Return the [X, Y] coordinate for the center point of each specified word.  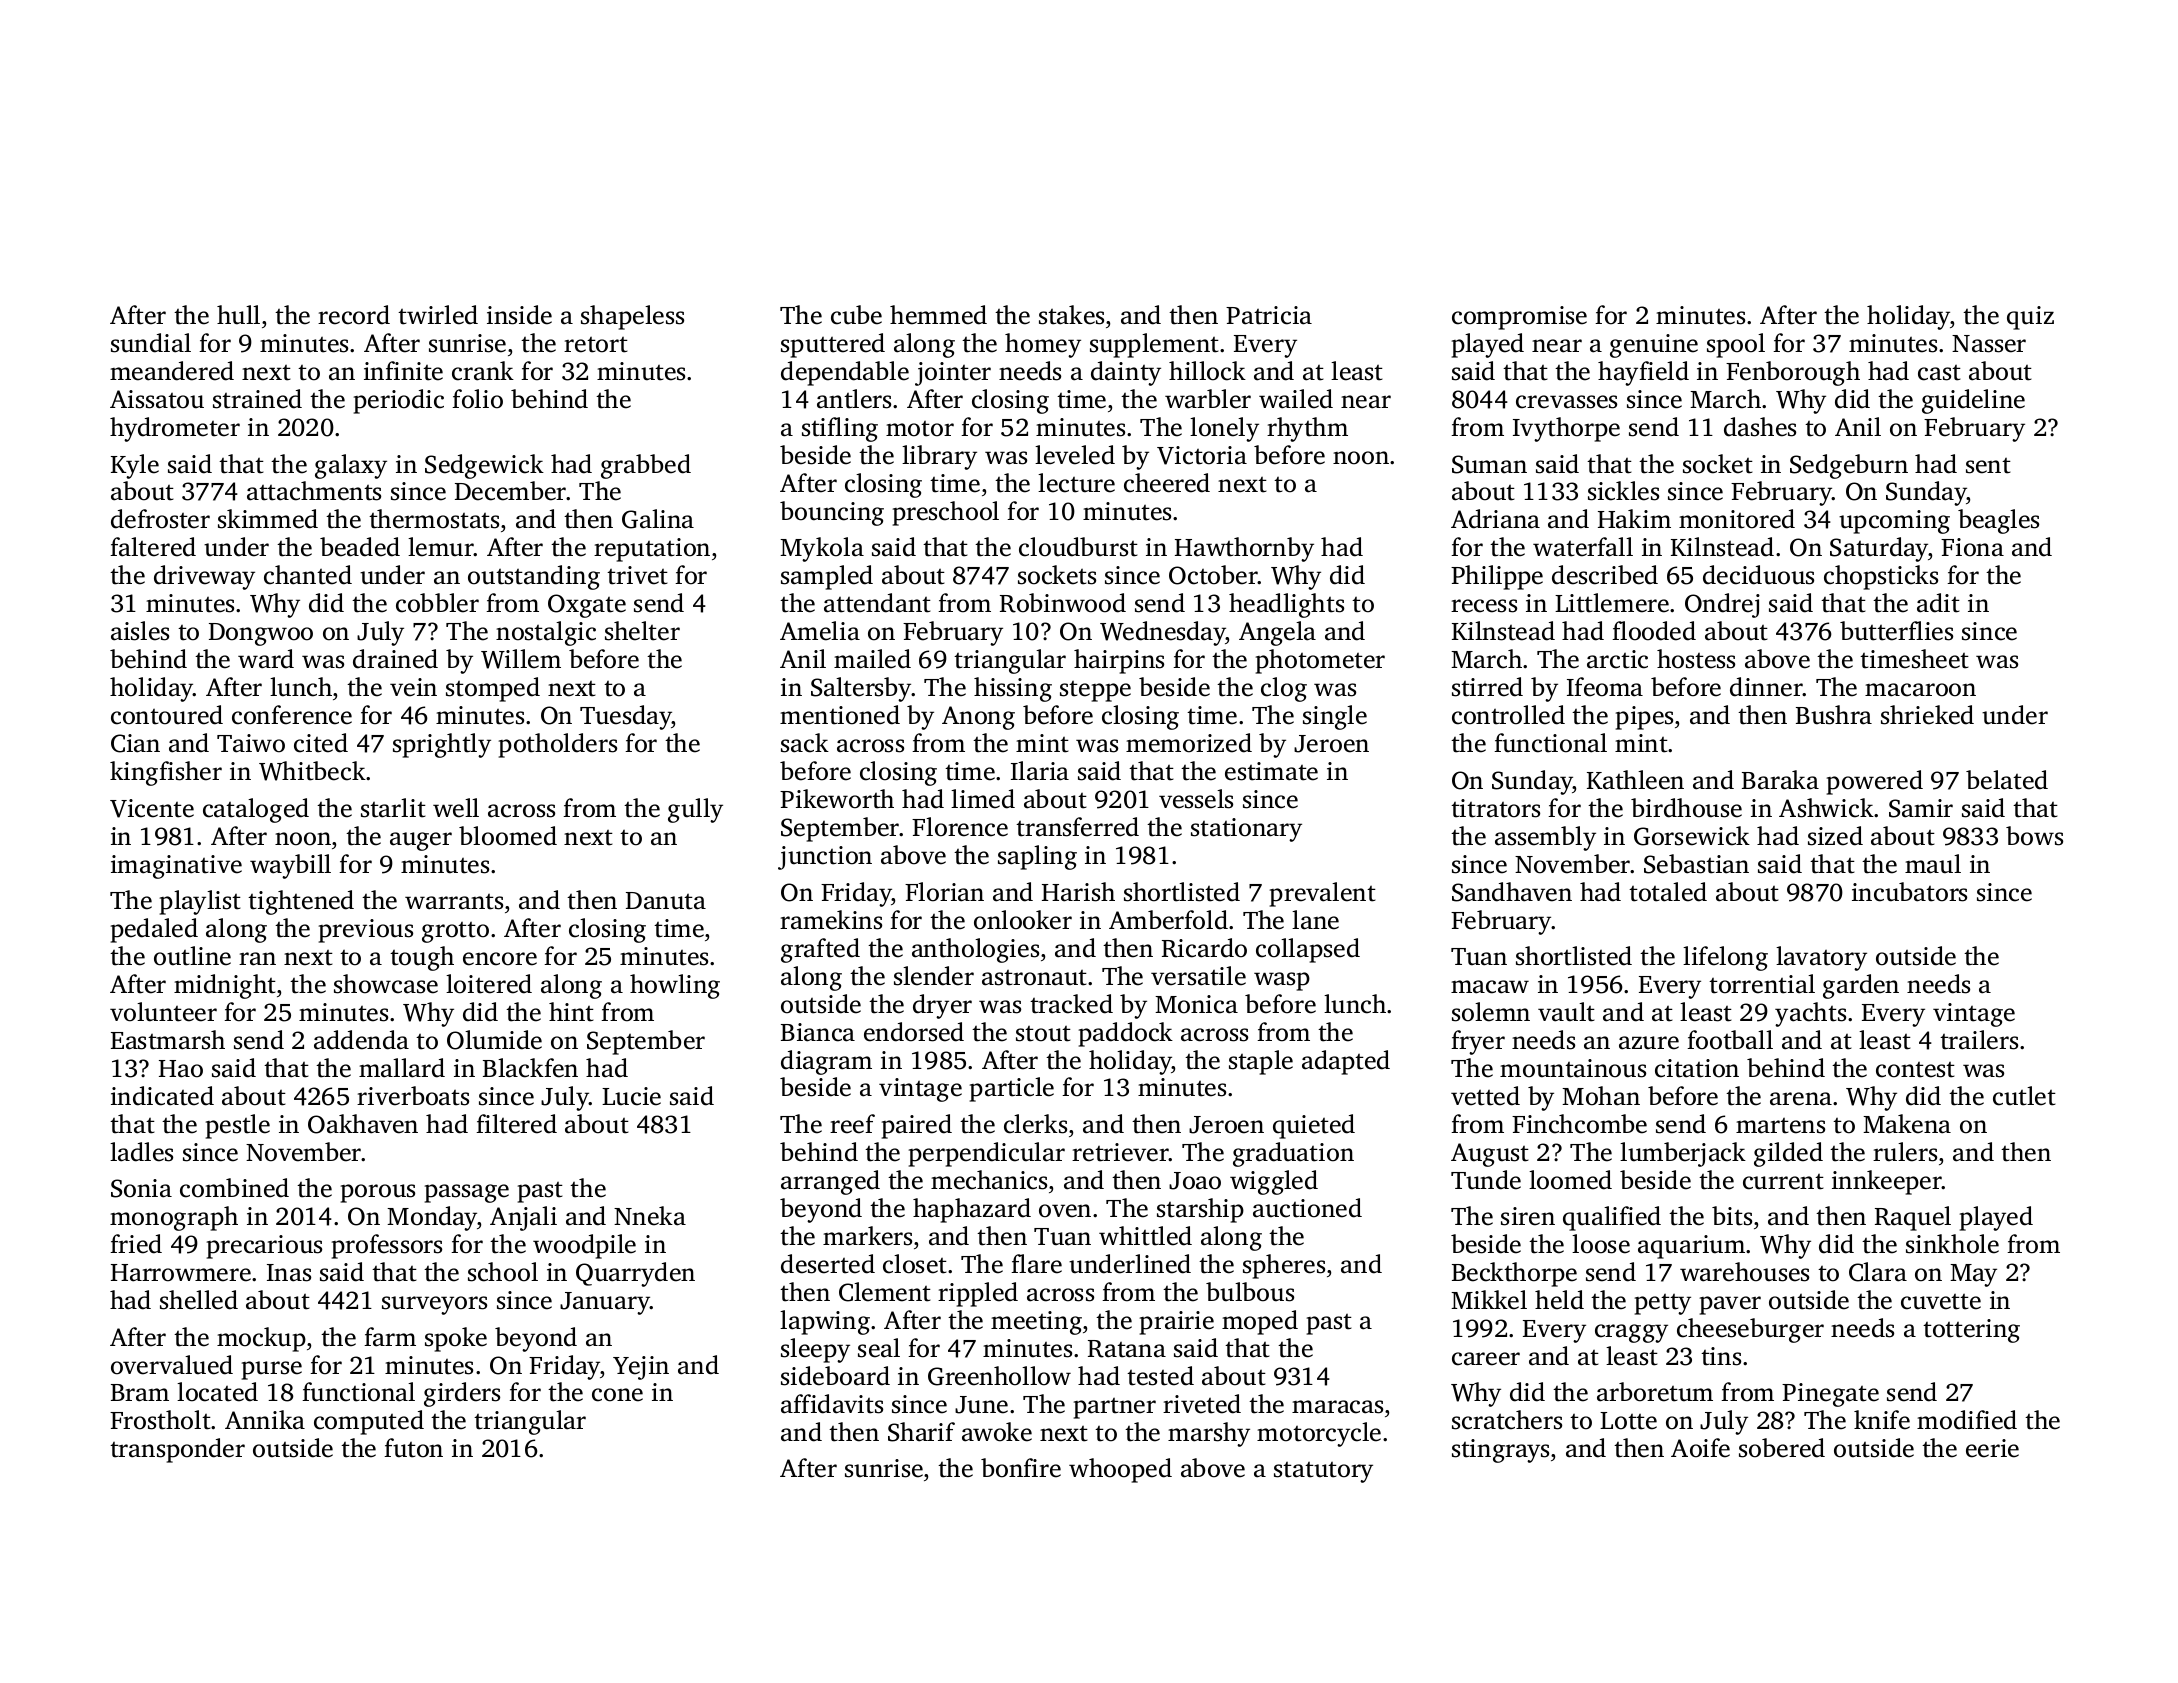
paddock [1126, 1034]
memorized [1189, 743]
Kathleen [1635, 780]
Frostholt [161, 1420]
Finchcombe [1579, 1124]
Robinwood [1063, 603]
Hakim [1634, 519]
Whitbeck [312, 771]
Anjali [523, 1218]
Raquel [1913, 1218]
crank [483, 371]
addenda [361, 1040]
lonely [1224, 429]
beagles [1998, 521]
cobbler [437, 603]
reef [852, 1124]
